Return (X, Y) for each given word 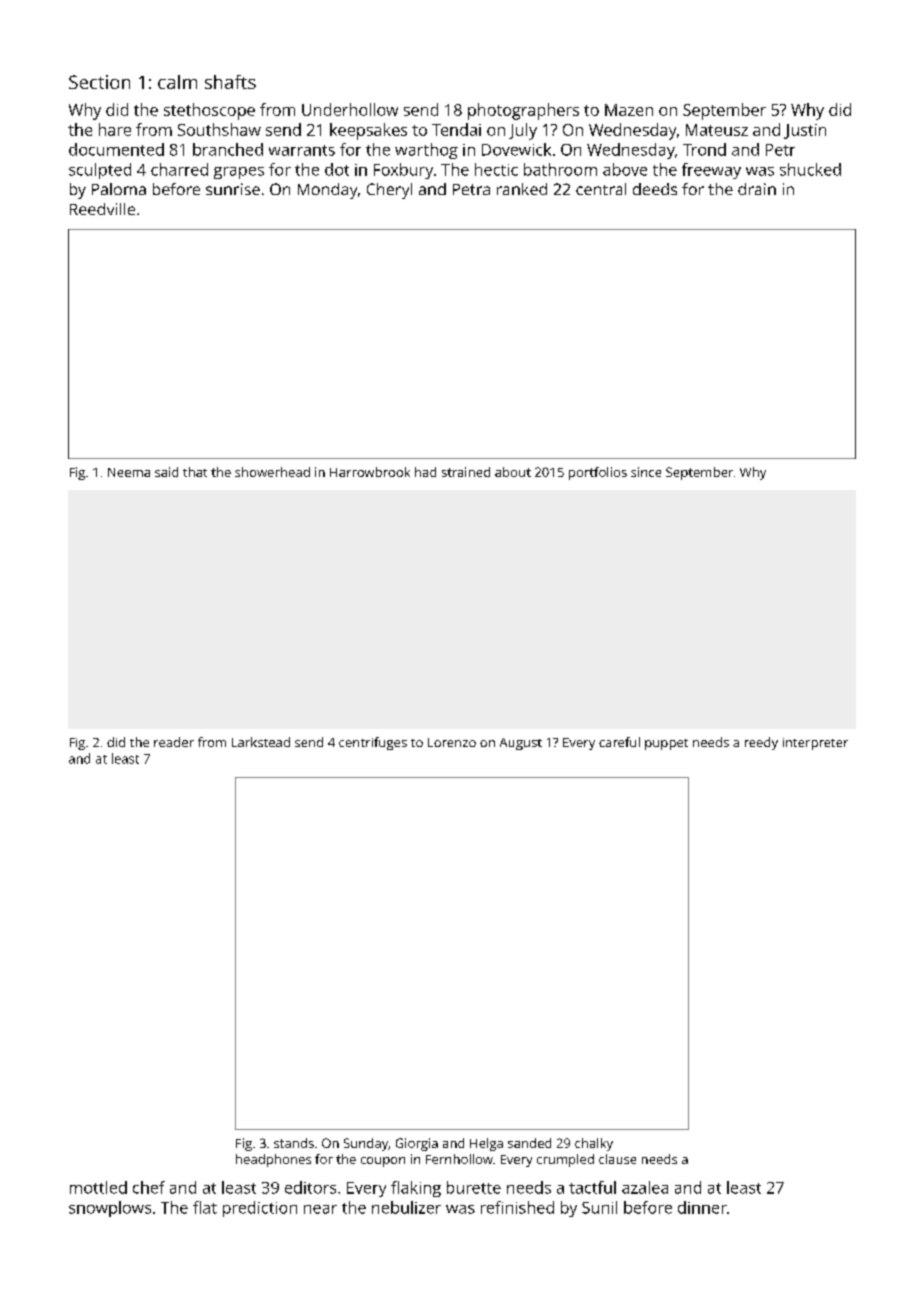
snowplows (110, 1209)
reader (174, 742)
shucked (810, 169)
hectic (496, 169)
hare (115, 129)
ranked (522, 189)
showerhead (272, 472)
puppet (666, 744)
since (646, 472)
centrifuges (373, 743)
